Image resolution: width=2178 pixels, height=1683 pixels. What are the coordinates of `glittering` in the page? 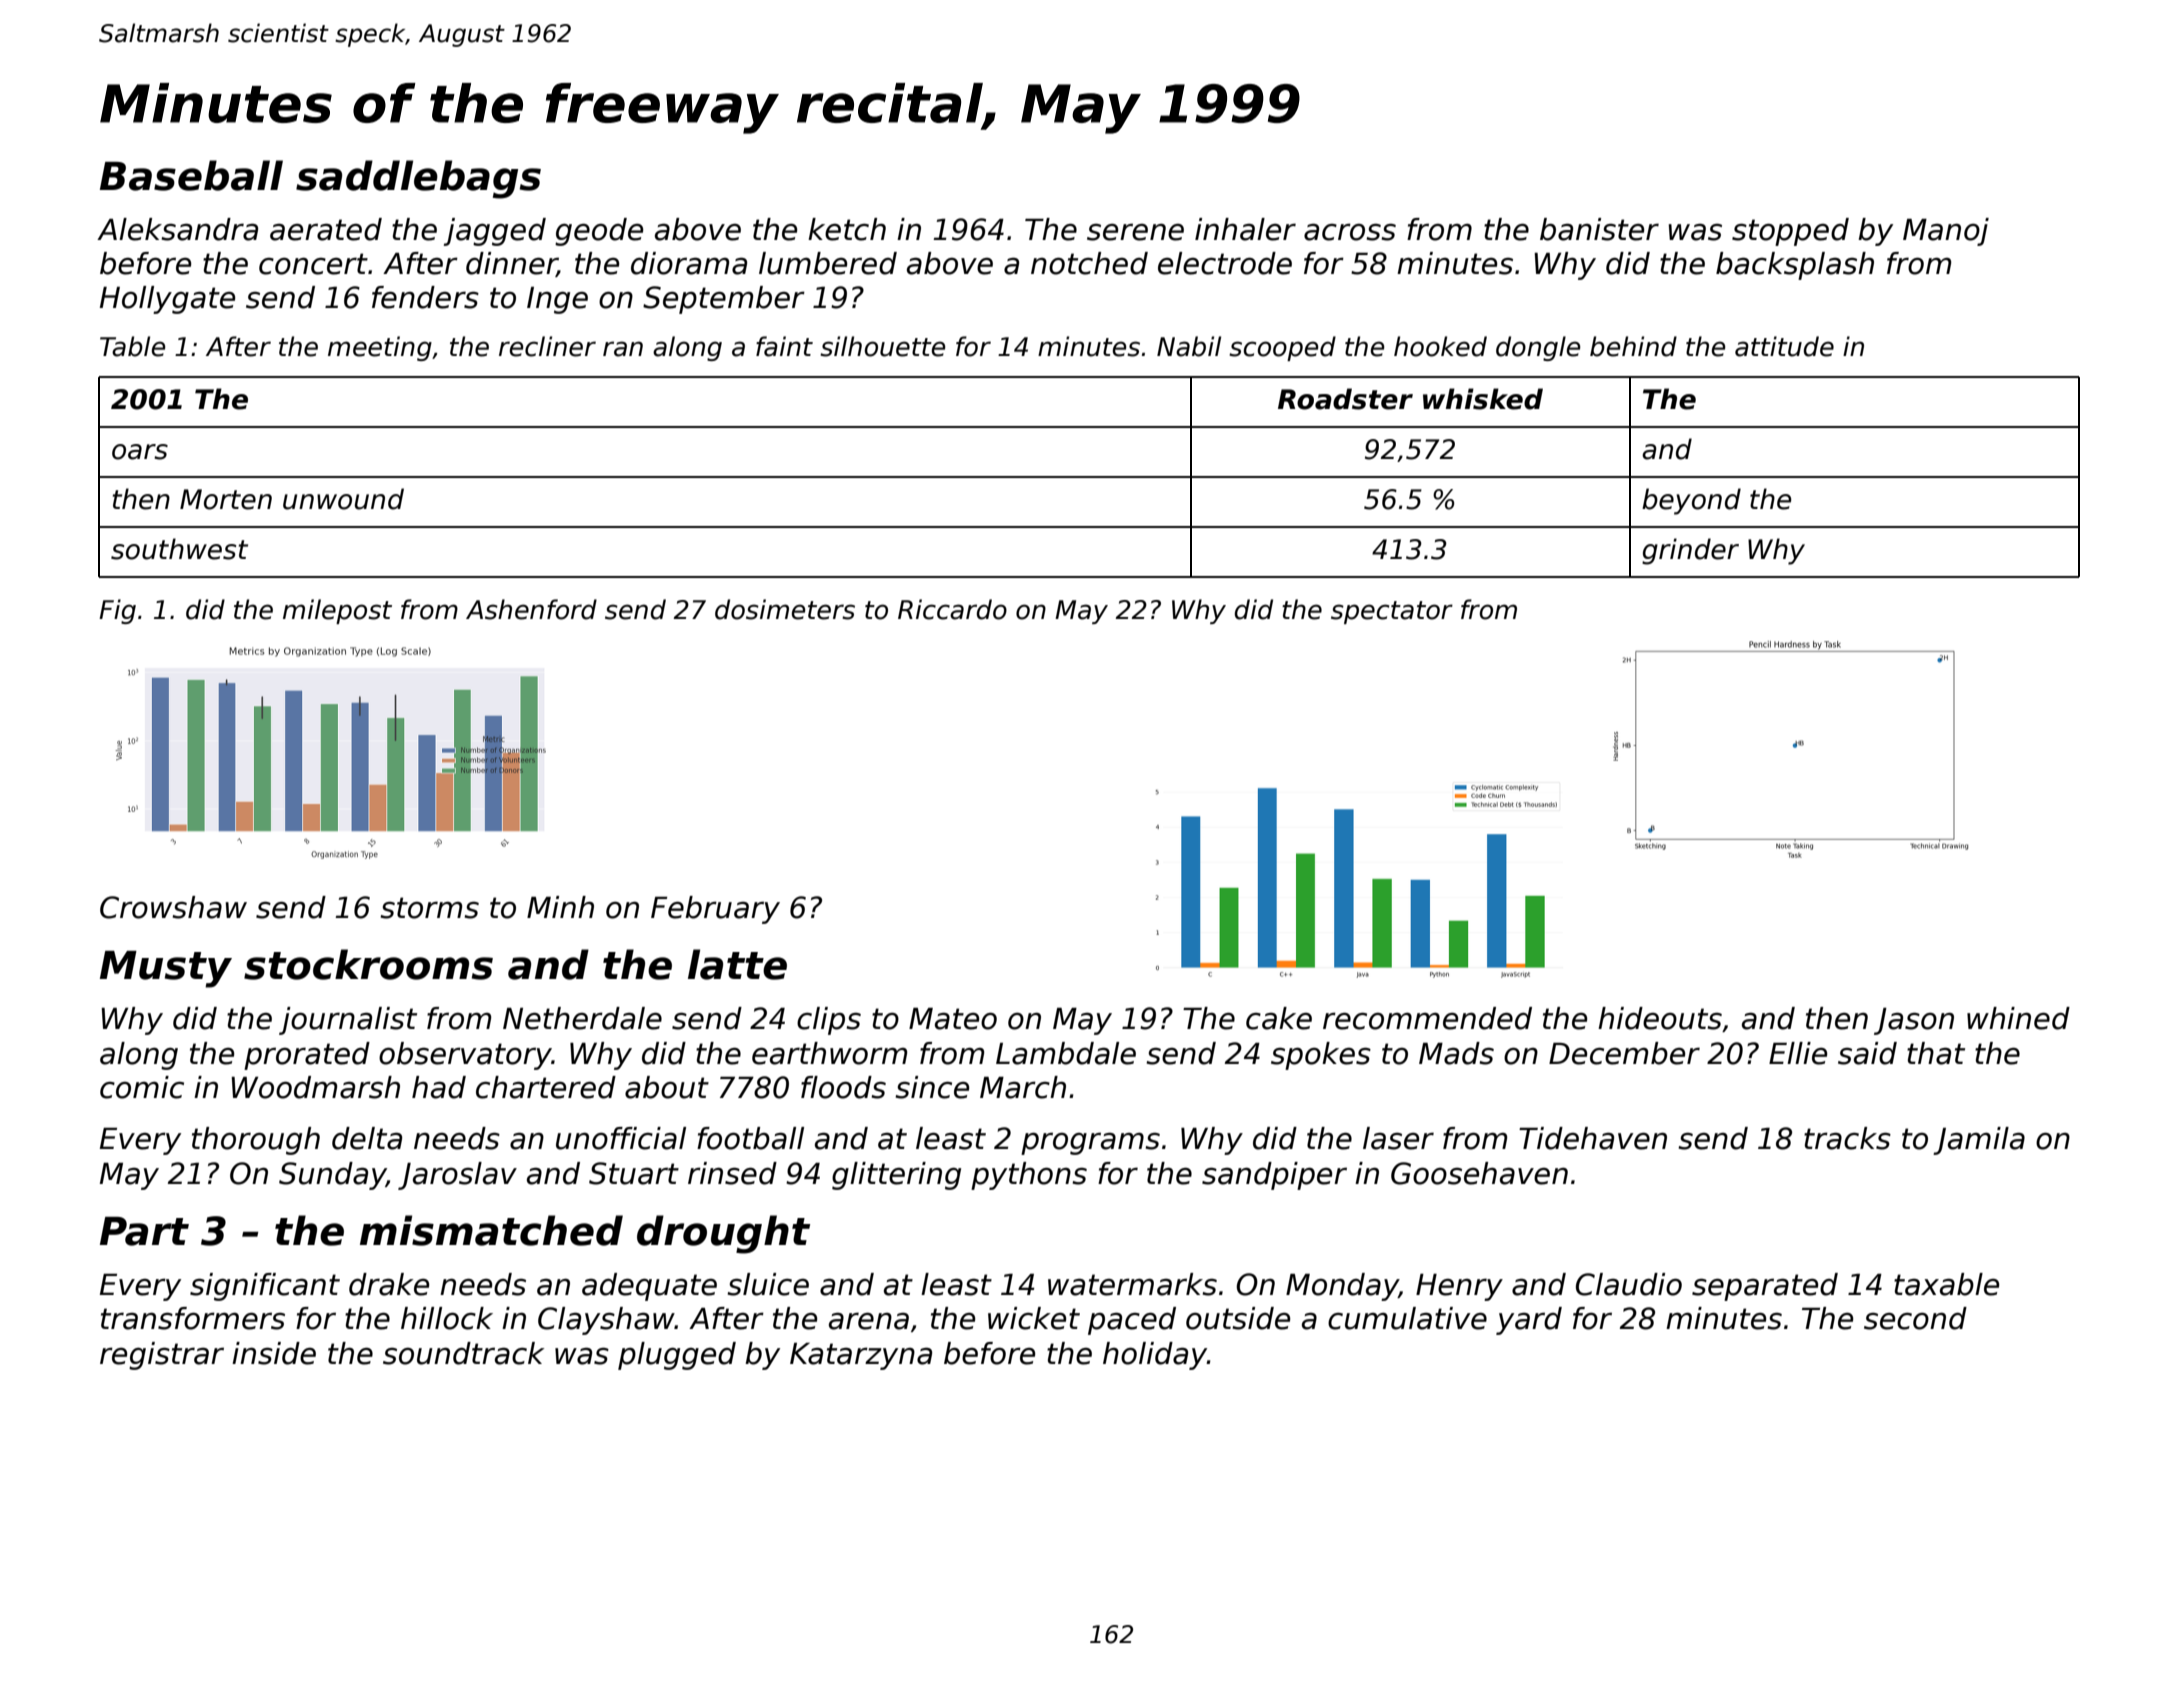 It's located at (896, 1176).
